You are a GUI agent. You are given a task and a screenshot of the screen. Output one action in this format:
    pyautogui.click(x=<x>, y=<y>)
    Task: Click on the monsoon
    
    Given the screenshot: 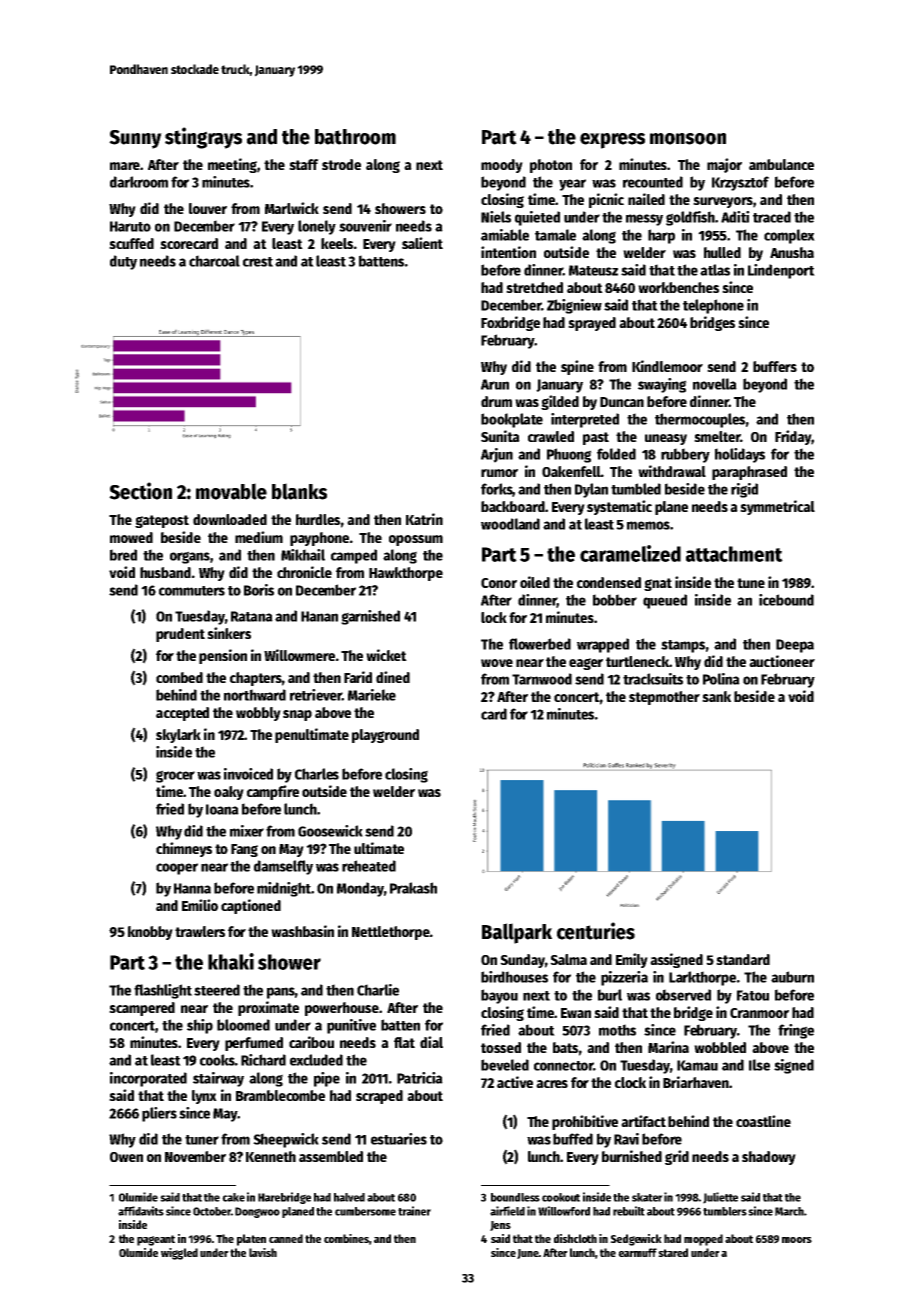 What is the action you would take?
    pyautogui.click(x=688, y=139)
